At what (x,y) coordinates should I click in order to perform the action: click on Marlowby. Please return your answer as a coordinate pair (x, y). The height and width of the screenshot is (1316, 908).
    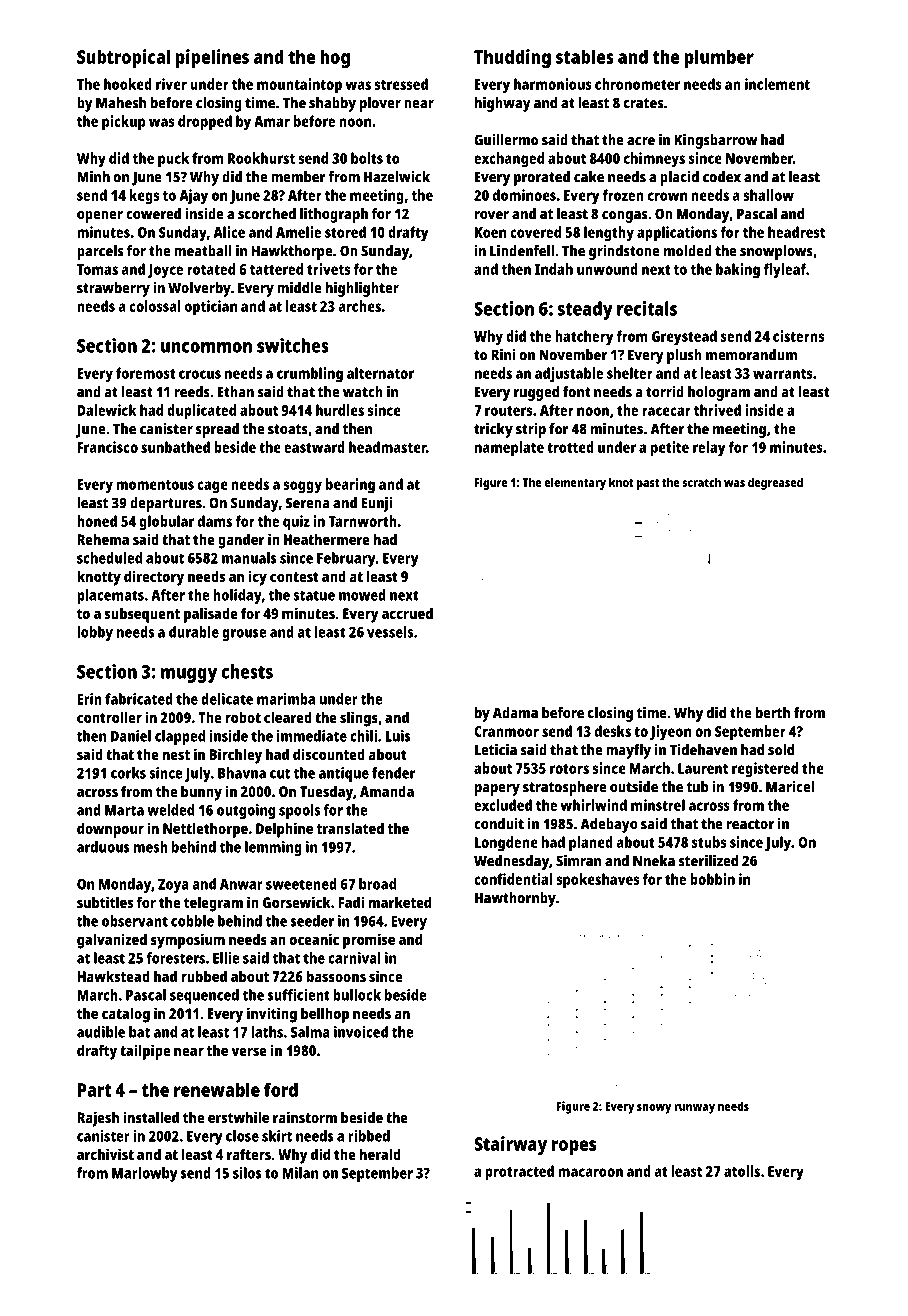
    Looking at the image, I should click on (145, 1174).
